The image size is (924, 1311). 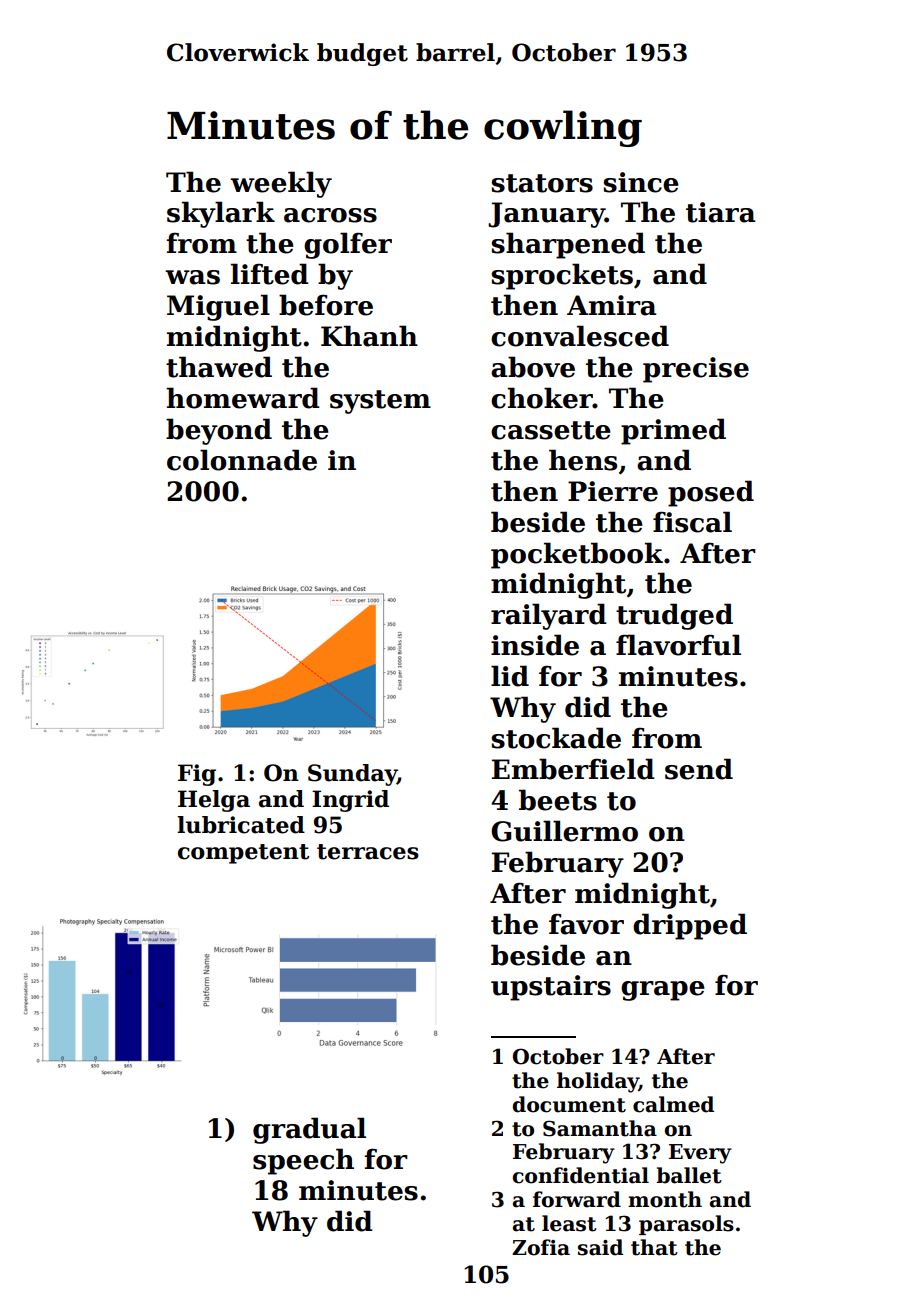 What do you see at coordinates (686, 1225) in the screenshot?
I see `parasols` at bounding box center [686, 1225].
